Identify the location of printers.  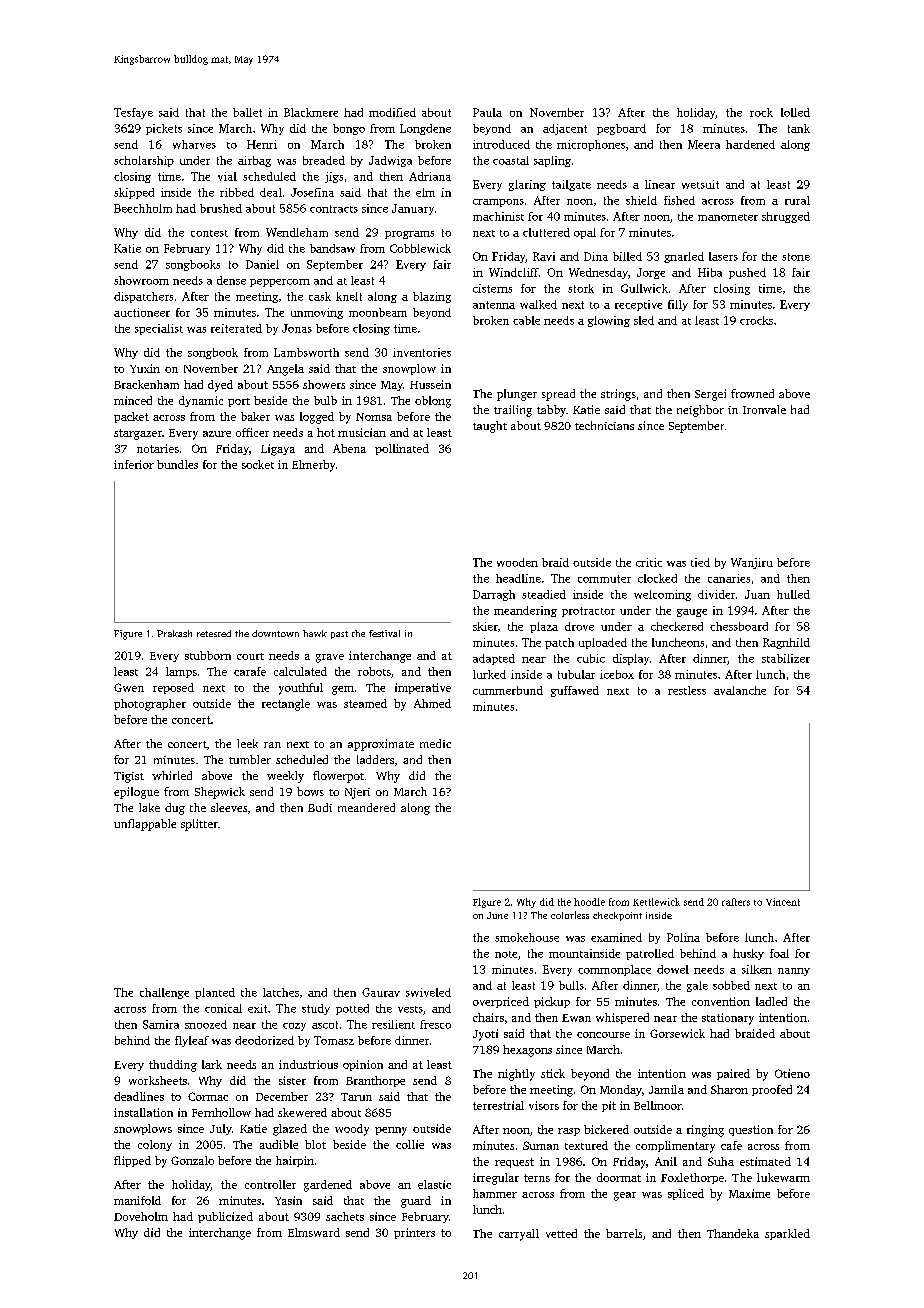
(414, 1233).
